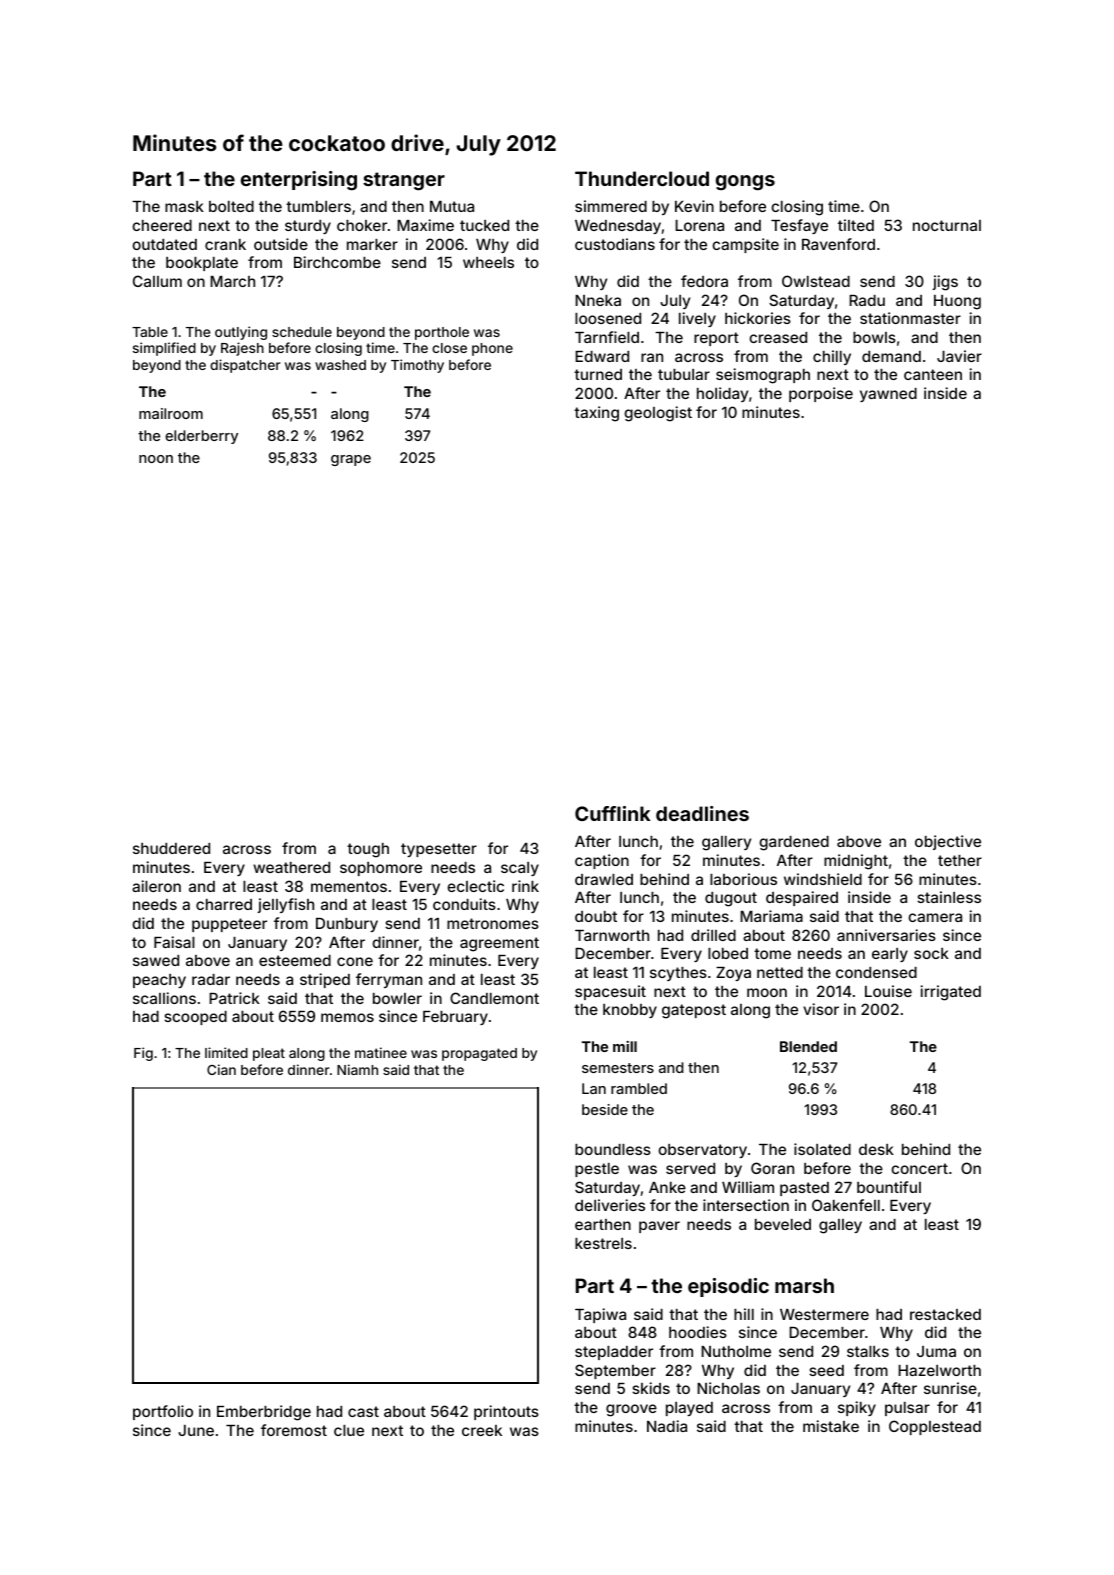 The image size is (1114, 1575). Describe the element at coordinates (196, 1430) in the document. I see `June` at that location.
